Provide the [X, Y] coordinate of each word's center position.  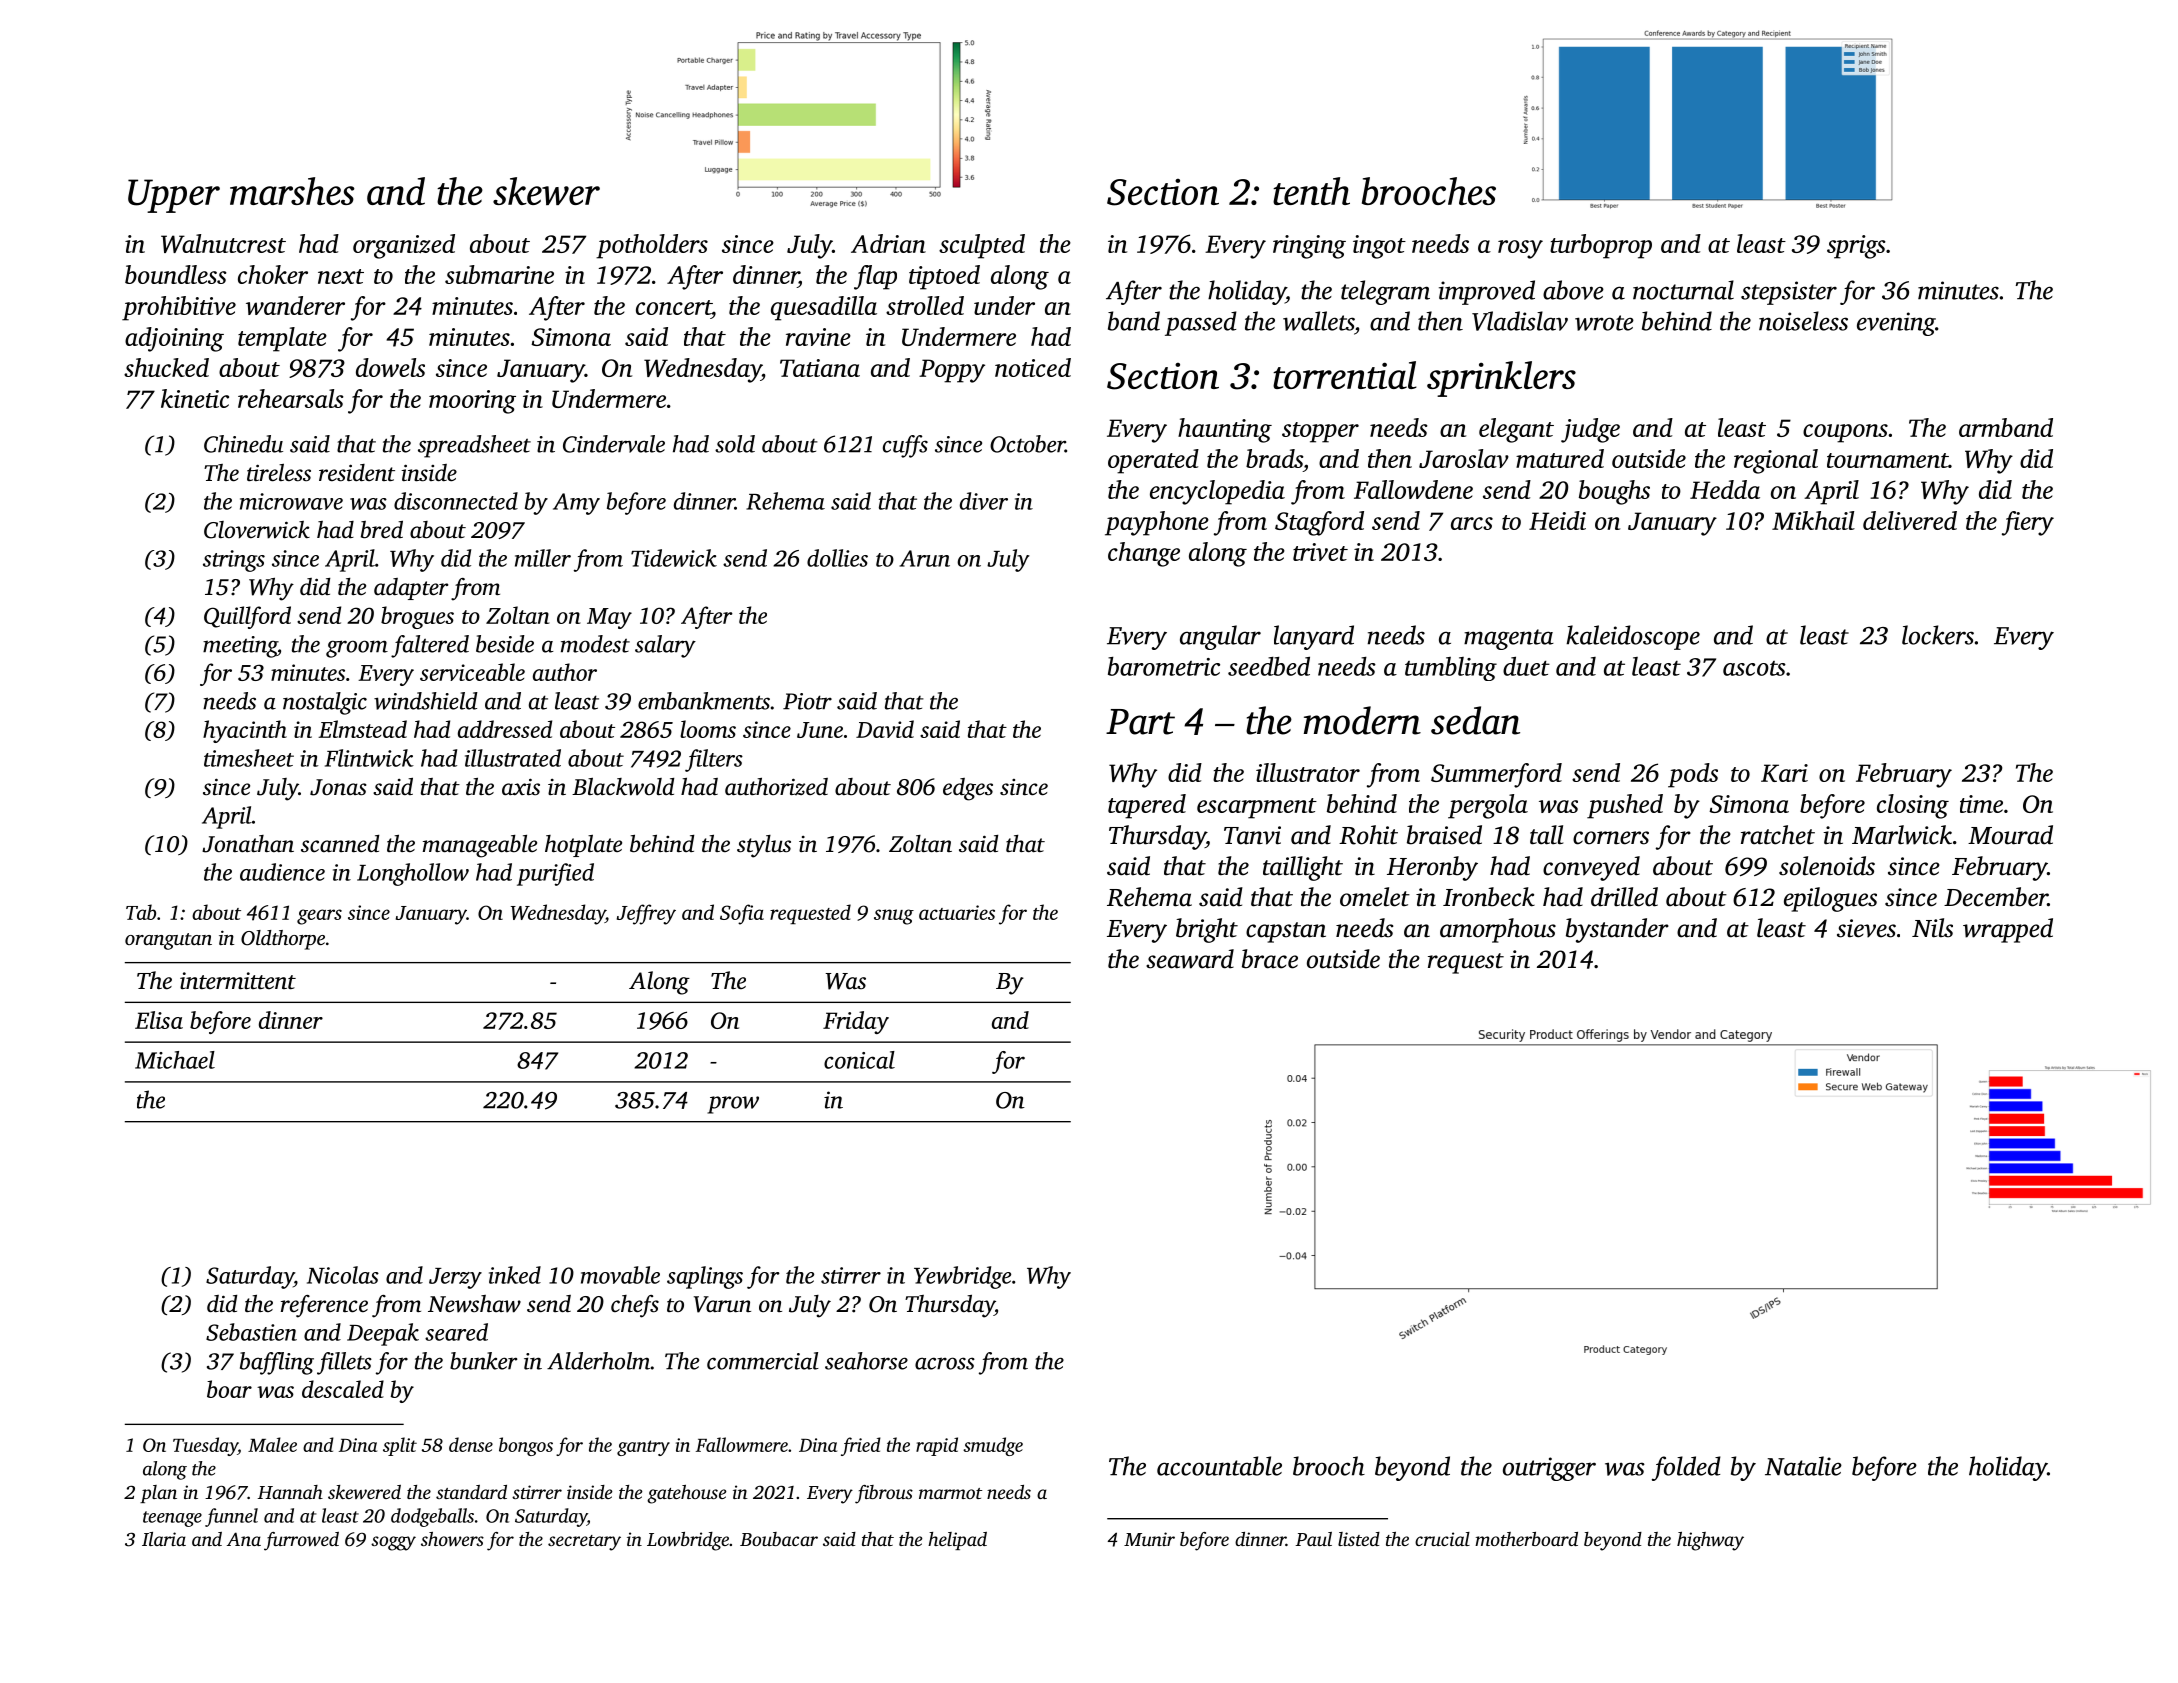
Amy [576, 504]
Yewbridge [962, 1277]
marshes [292, 191]
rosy [1520, 249]
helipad [957, 1541]
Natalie [1803, 1466]
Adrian [888, 243]
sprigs [1856, 247]
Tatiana [820, 368]
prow [733, 1105]
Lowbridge [688, 1541]
